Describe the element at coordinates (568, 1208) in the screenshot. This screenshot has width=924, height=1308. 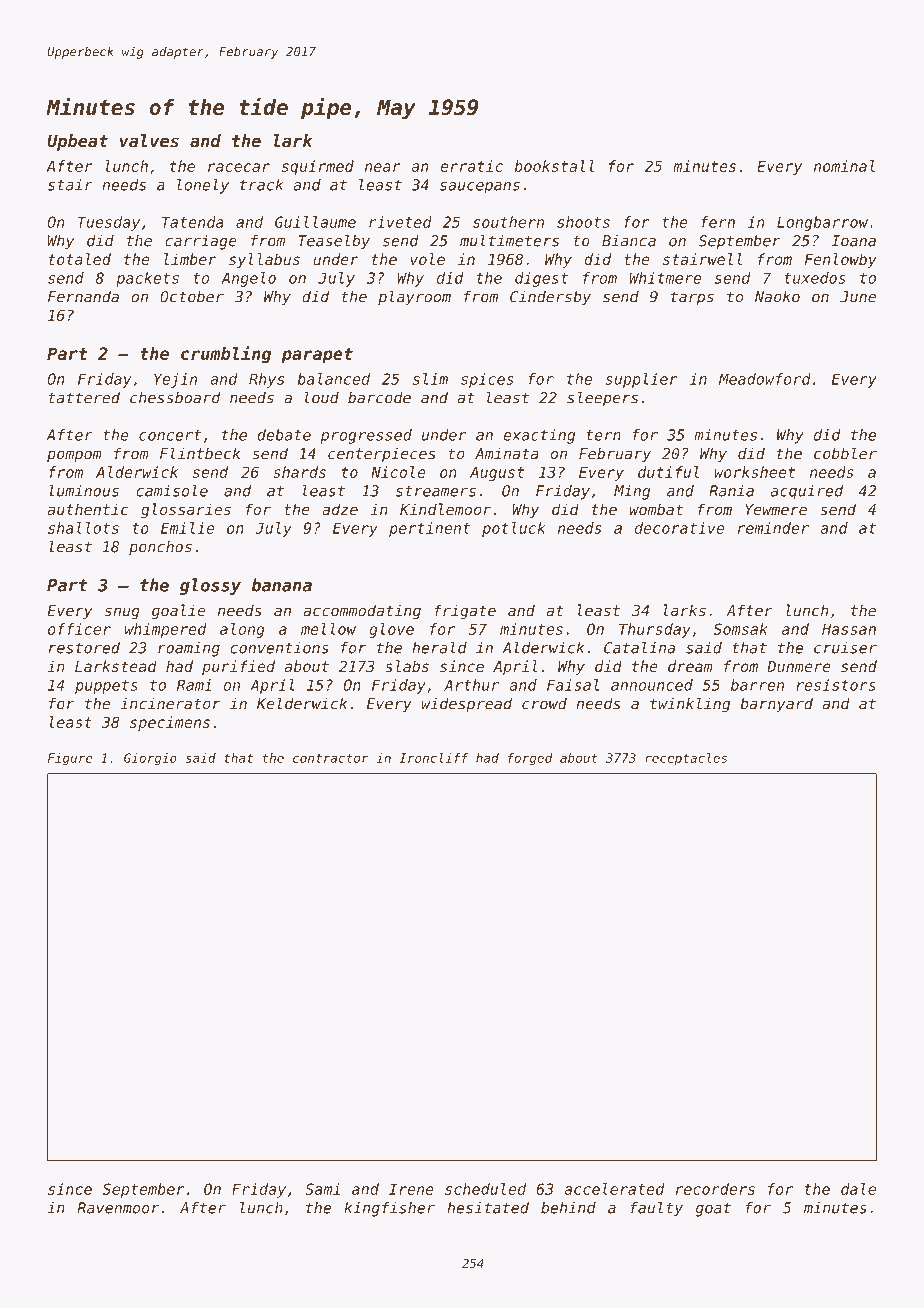
I see `behind` at that location.
